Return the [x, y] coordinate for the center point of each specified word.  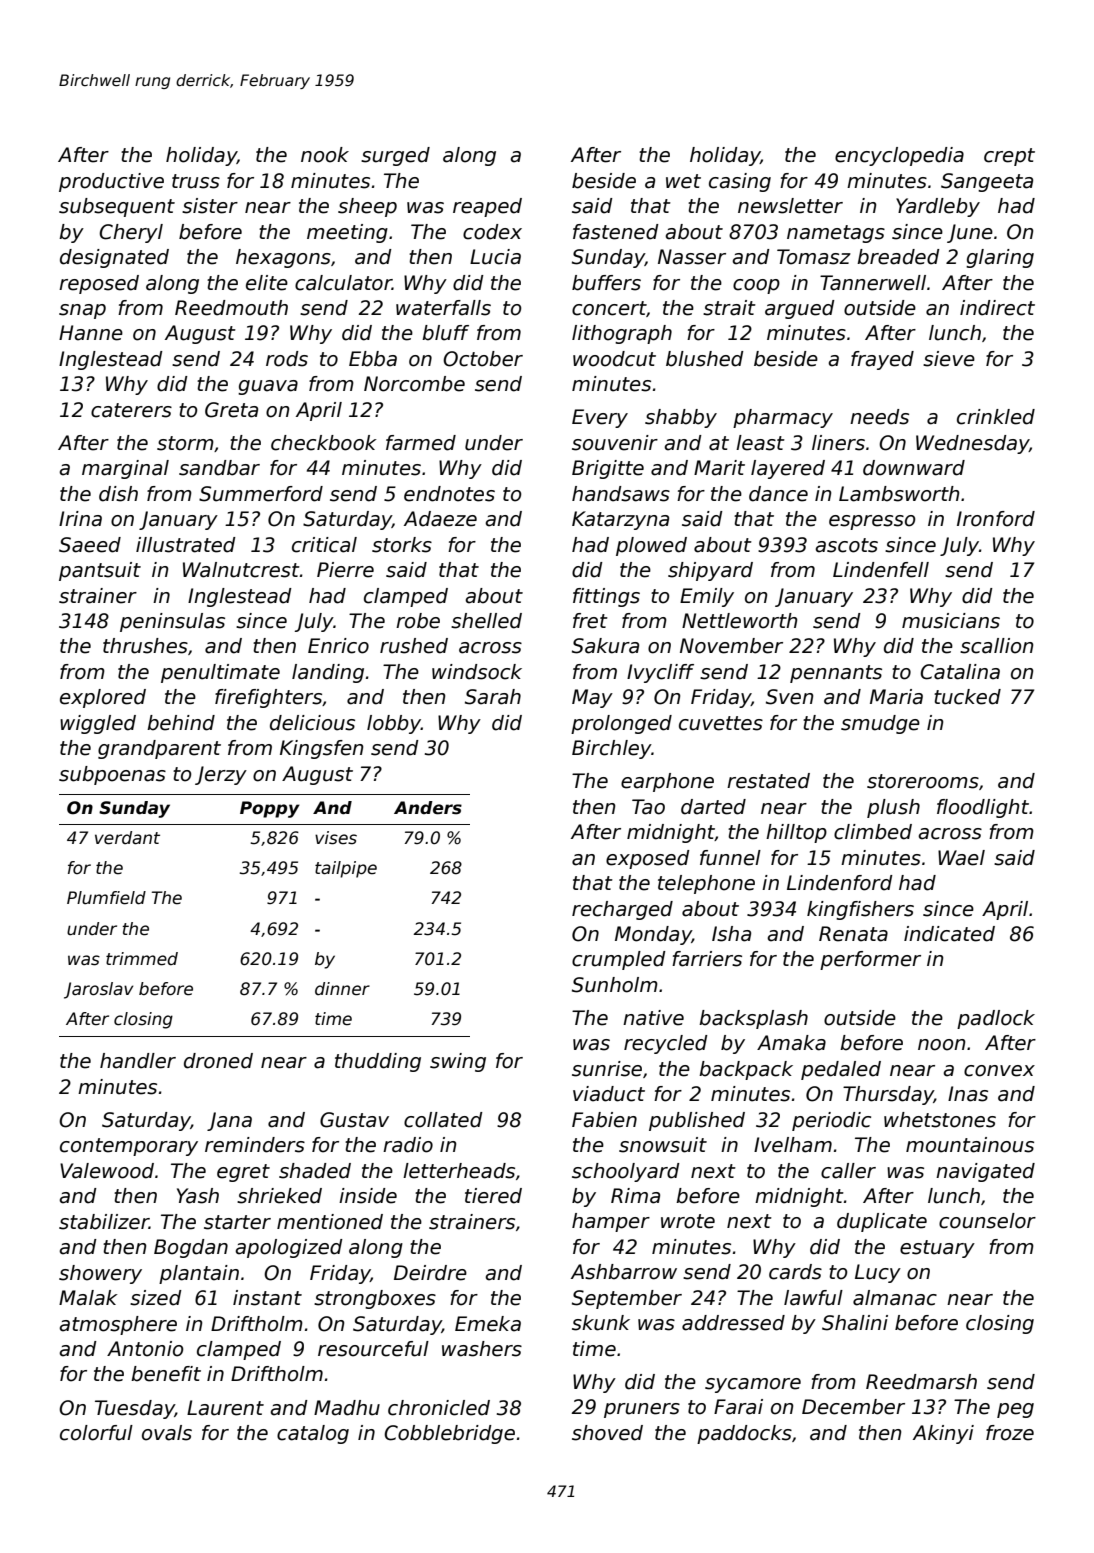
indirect [997, 308]
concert [609, 308]
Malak [88, 1298]
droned [218, 1061]
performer [870, 960]
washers [482, 1349]
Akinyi [943, 1434]
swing [458, 1062]
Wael [961, 858]
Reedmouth [231, 308]
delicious [312, 723]
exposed [648, 859]
